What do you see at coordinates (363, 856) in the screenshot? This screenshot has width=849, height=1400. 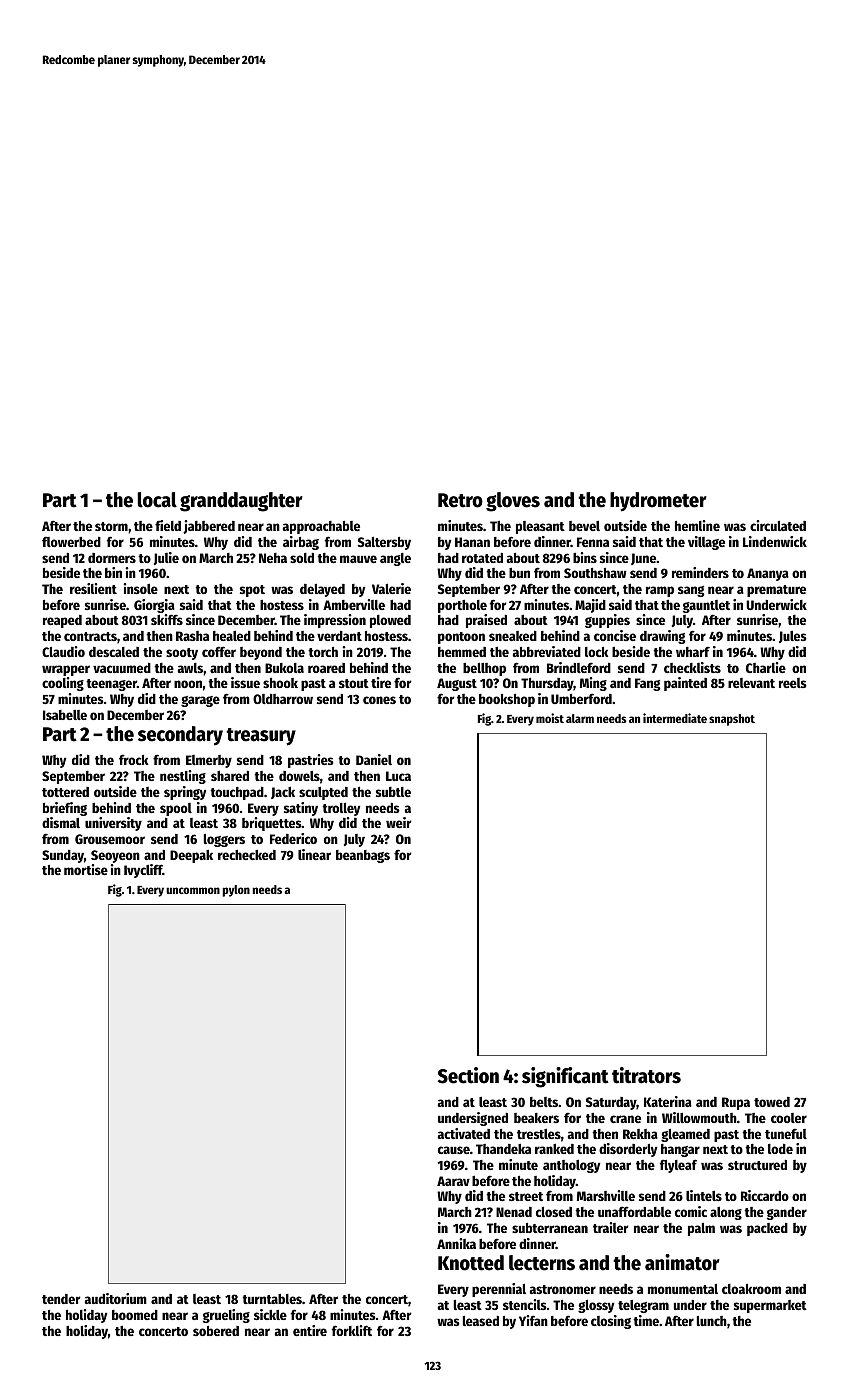 I see `beanbags` at bounding box center [363, 856].
